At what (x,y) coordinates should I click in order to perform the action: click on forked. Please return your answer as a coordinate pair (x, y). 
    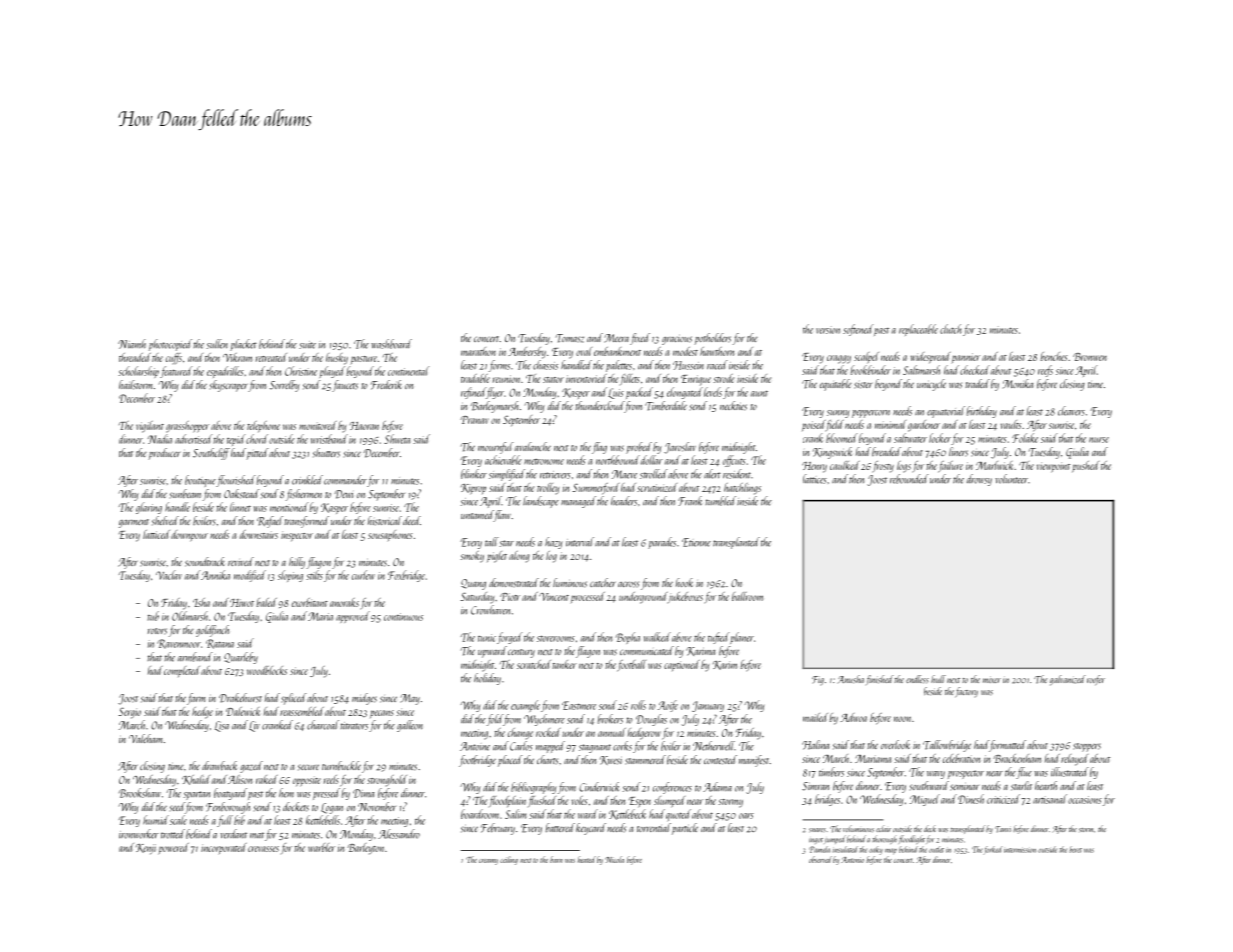
    Looking at the image, I should click on (992, 850).
